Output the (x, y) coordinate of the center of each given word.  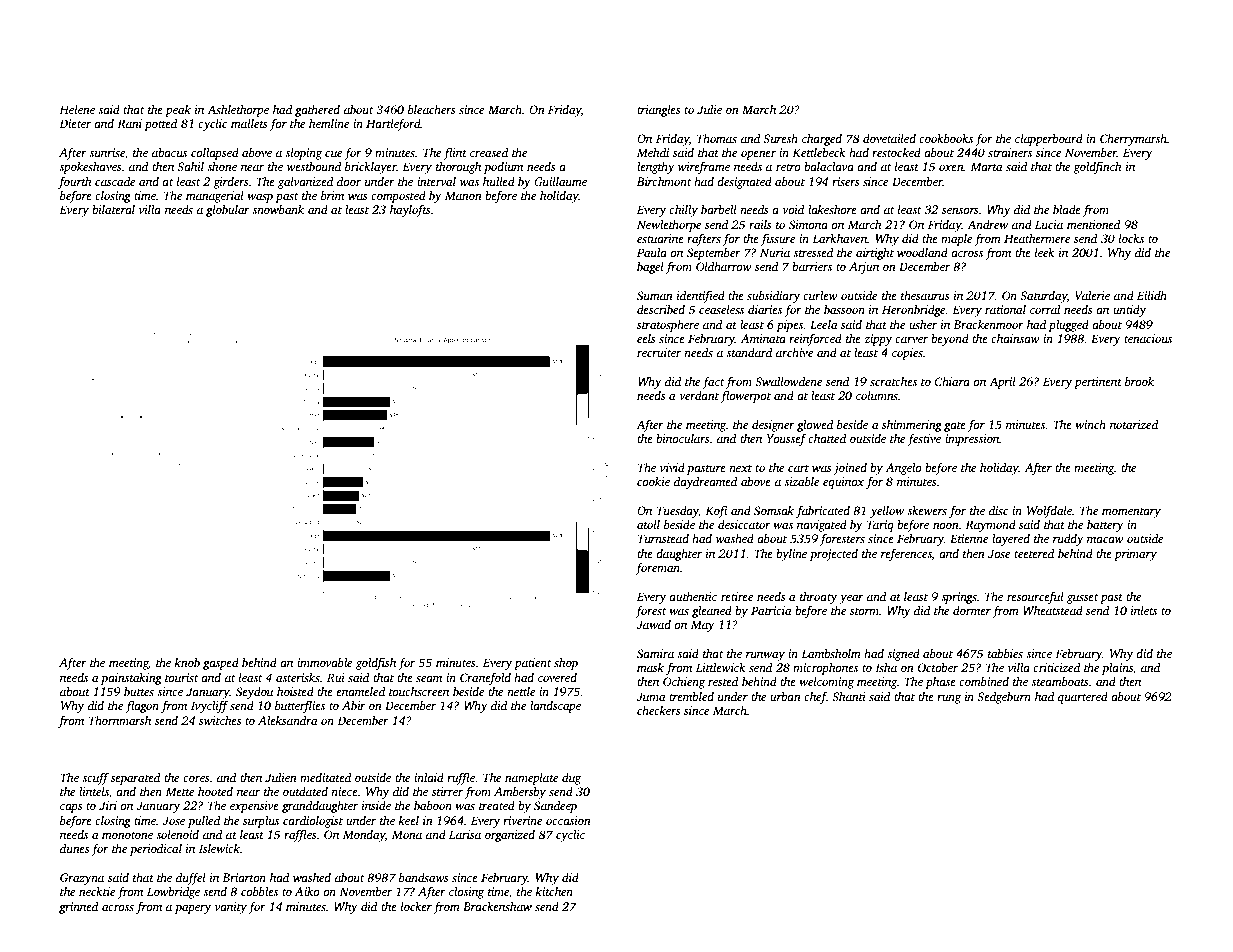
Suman (655, 295)
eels (646, 338)
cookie (653, 481)
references (906, 555)
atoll (648, 524)
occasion (568, 820)
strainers (1010, 152)
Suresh (780, 138)
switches (220, 720)
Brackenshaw (497, 906)
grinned (78, 908)
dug (571, 779)
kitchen (554, 891)
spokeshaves (90, 168)
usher (923, 324)
